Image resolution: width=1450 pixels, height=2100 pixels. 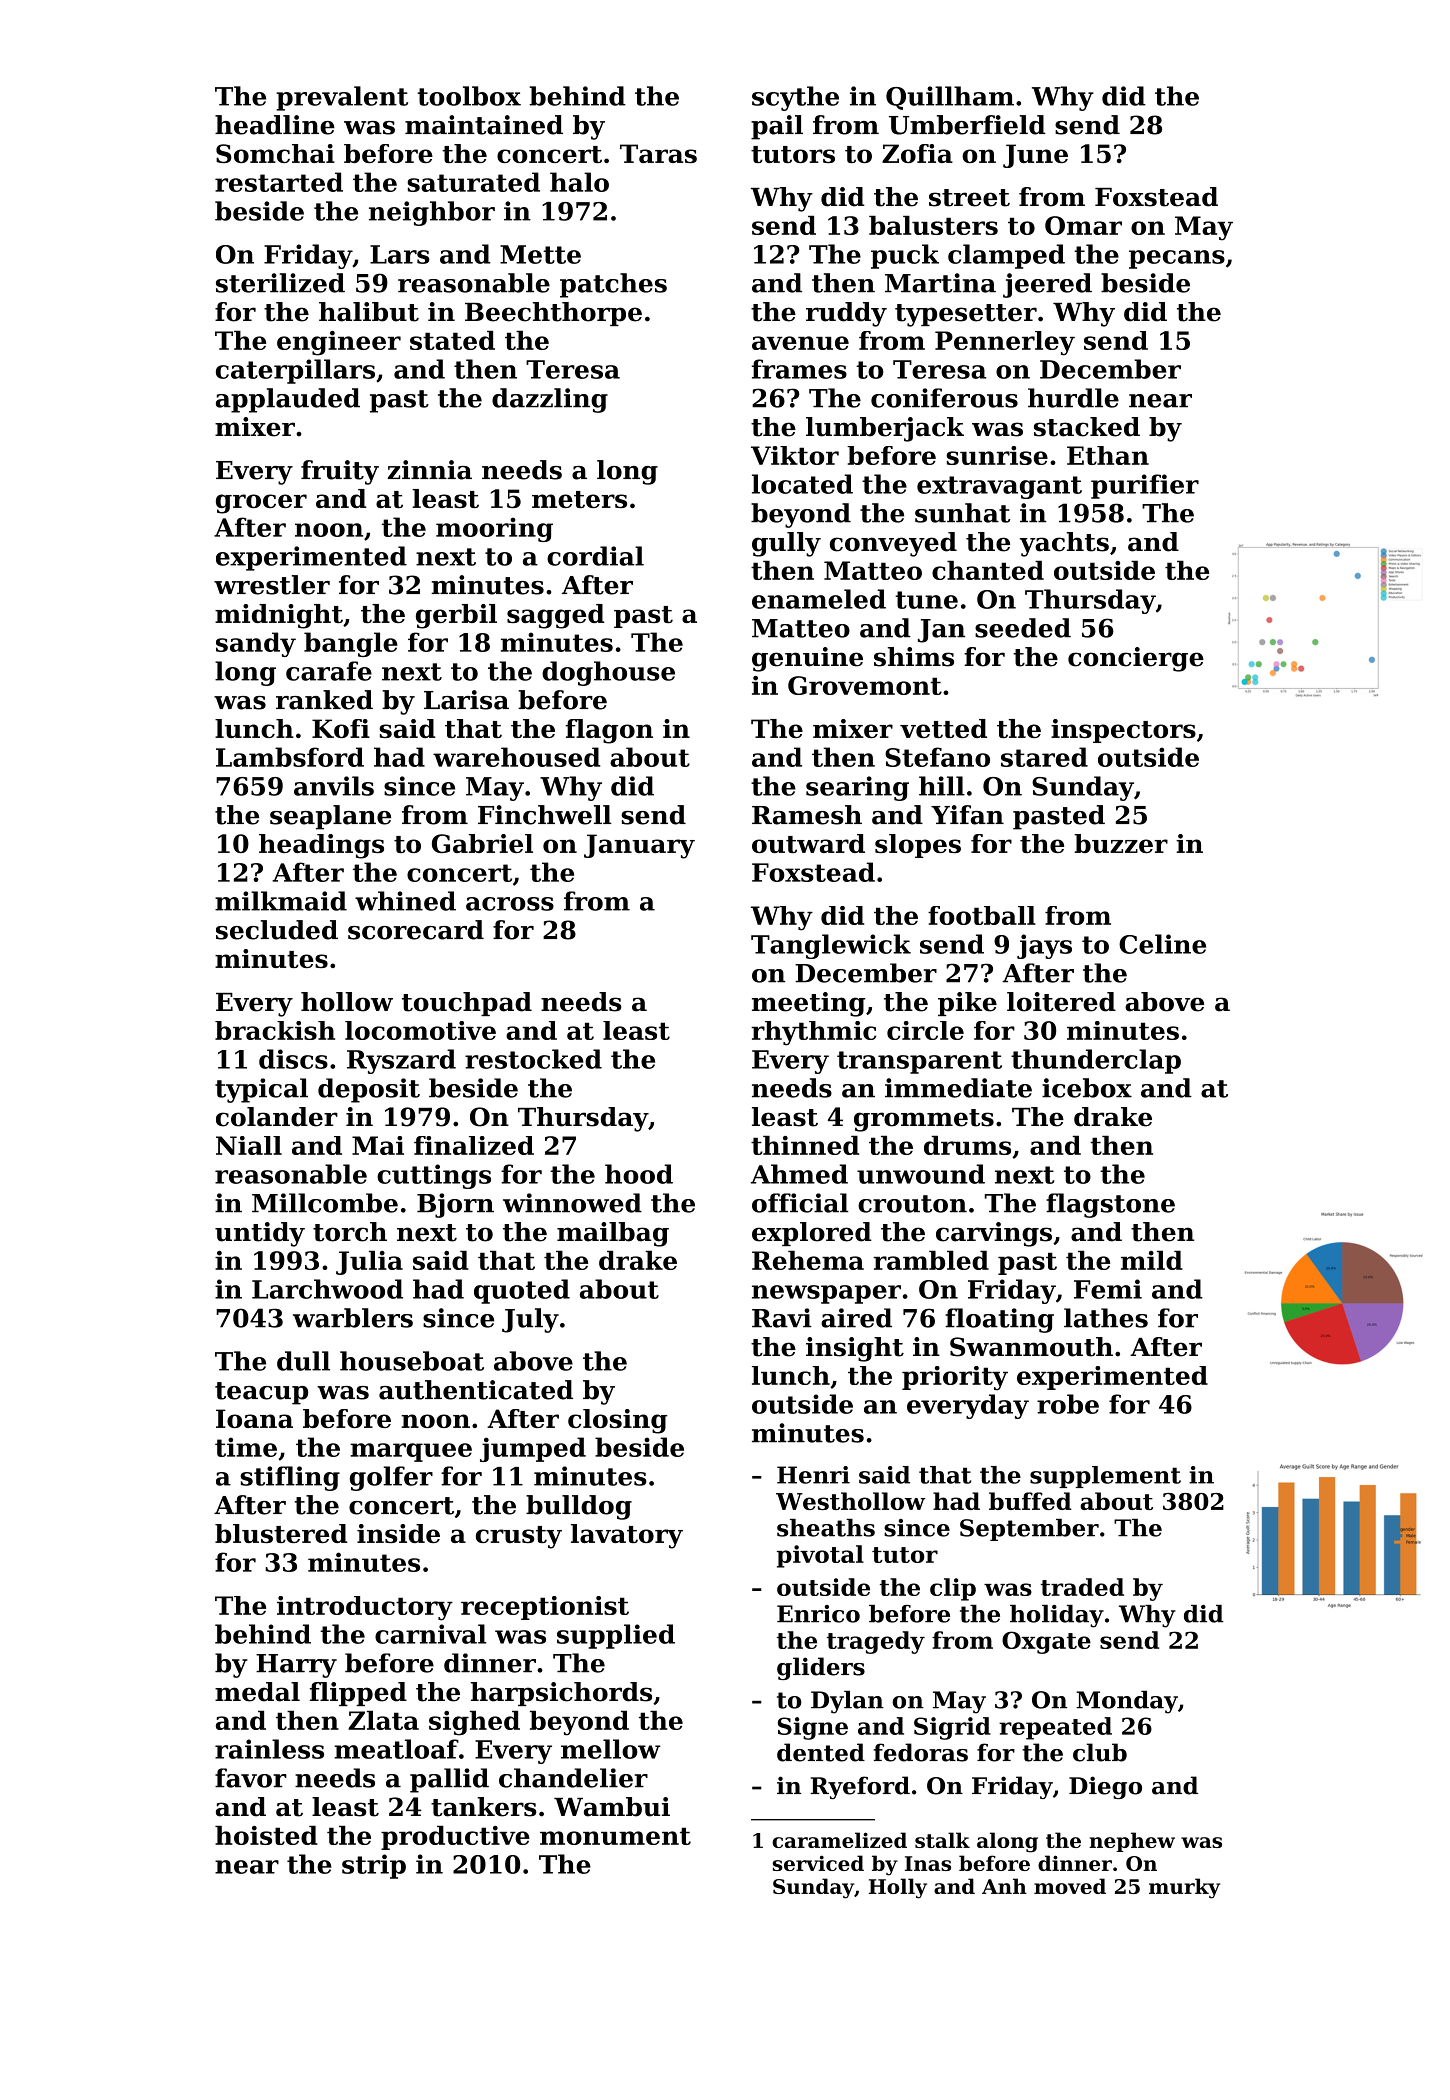 What do you see at coordinates (449, 1780) in the screenshot?
I see `pallid` at bounding box center [449, 1780].
